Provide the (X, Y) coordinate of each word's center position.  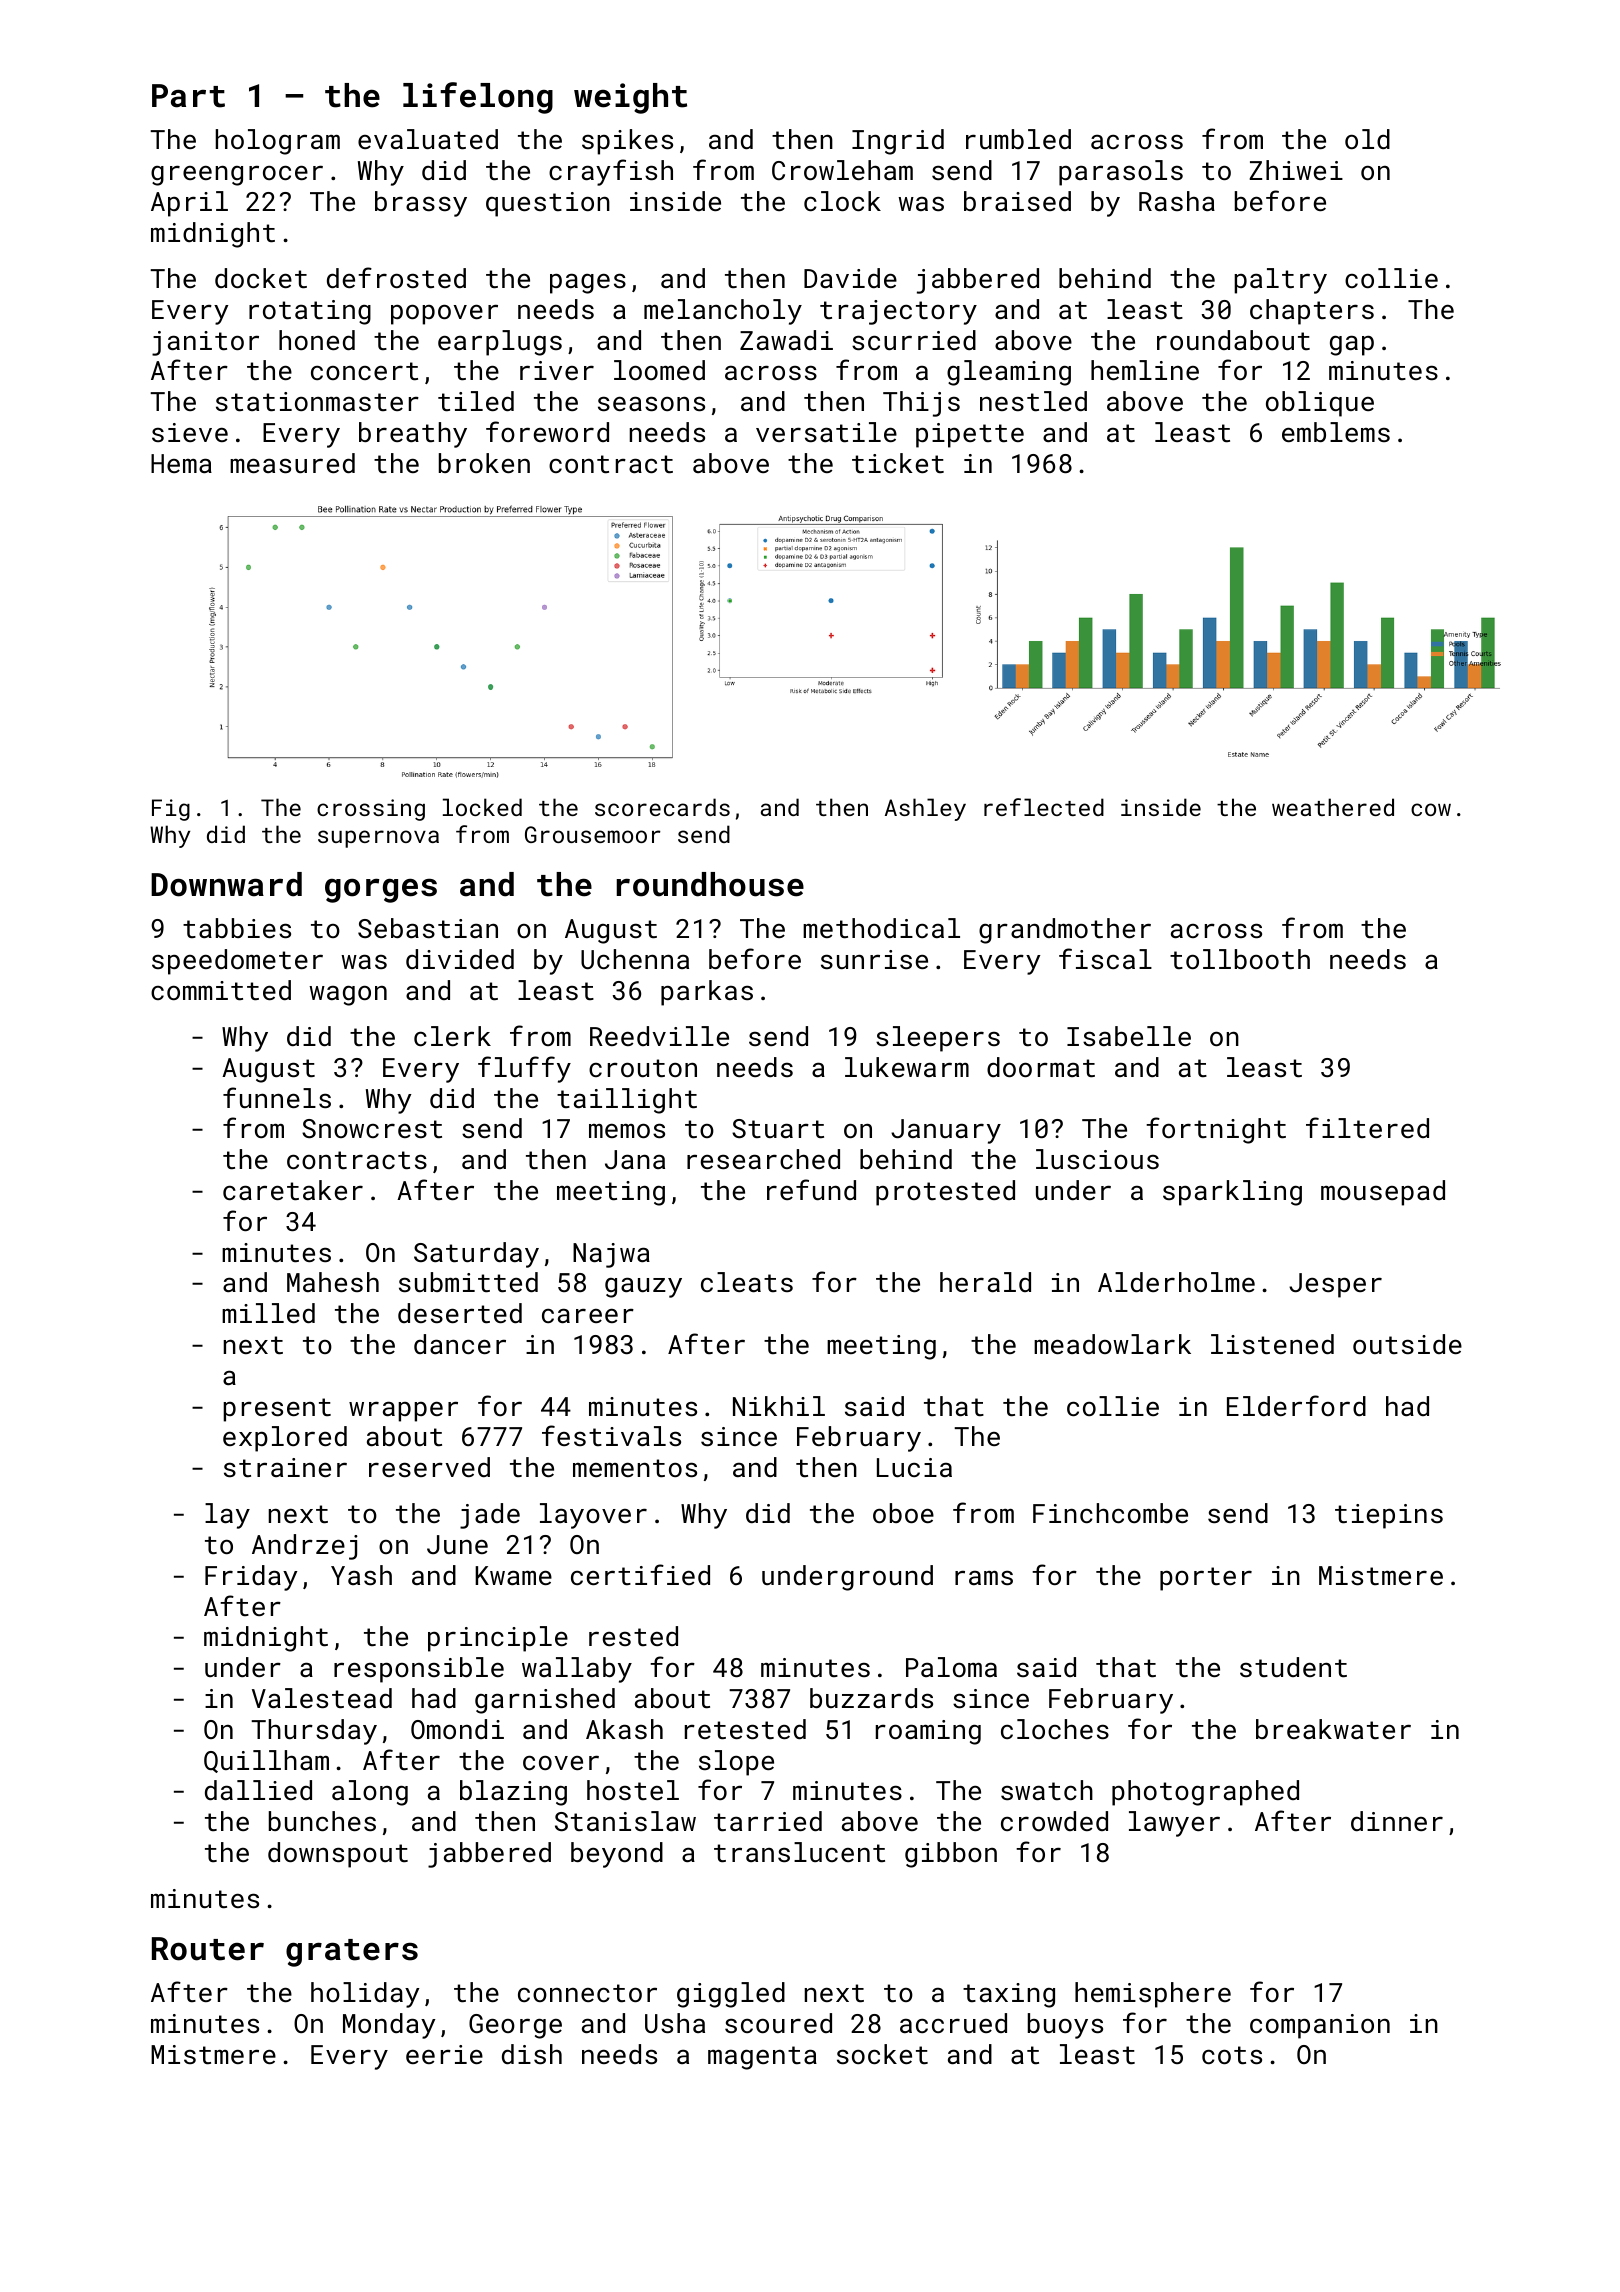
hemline (1145, 370)
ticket (898, 463)
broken (484, 463)
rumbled (1018, 139)
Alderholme (1176, 1282)
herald (985, 1282)
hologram (278, 142)
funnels (277, 1097)
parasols (1121, 173)
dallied (258, 1790)
